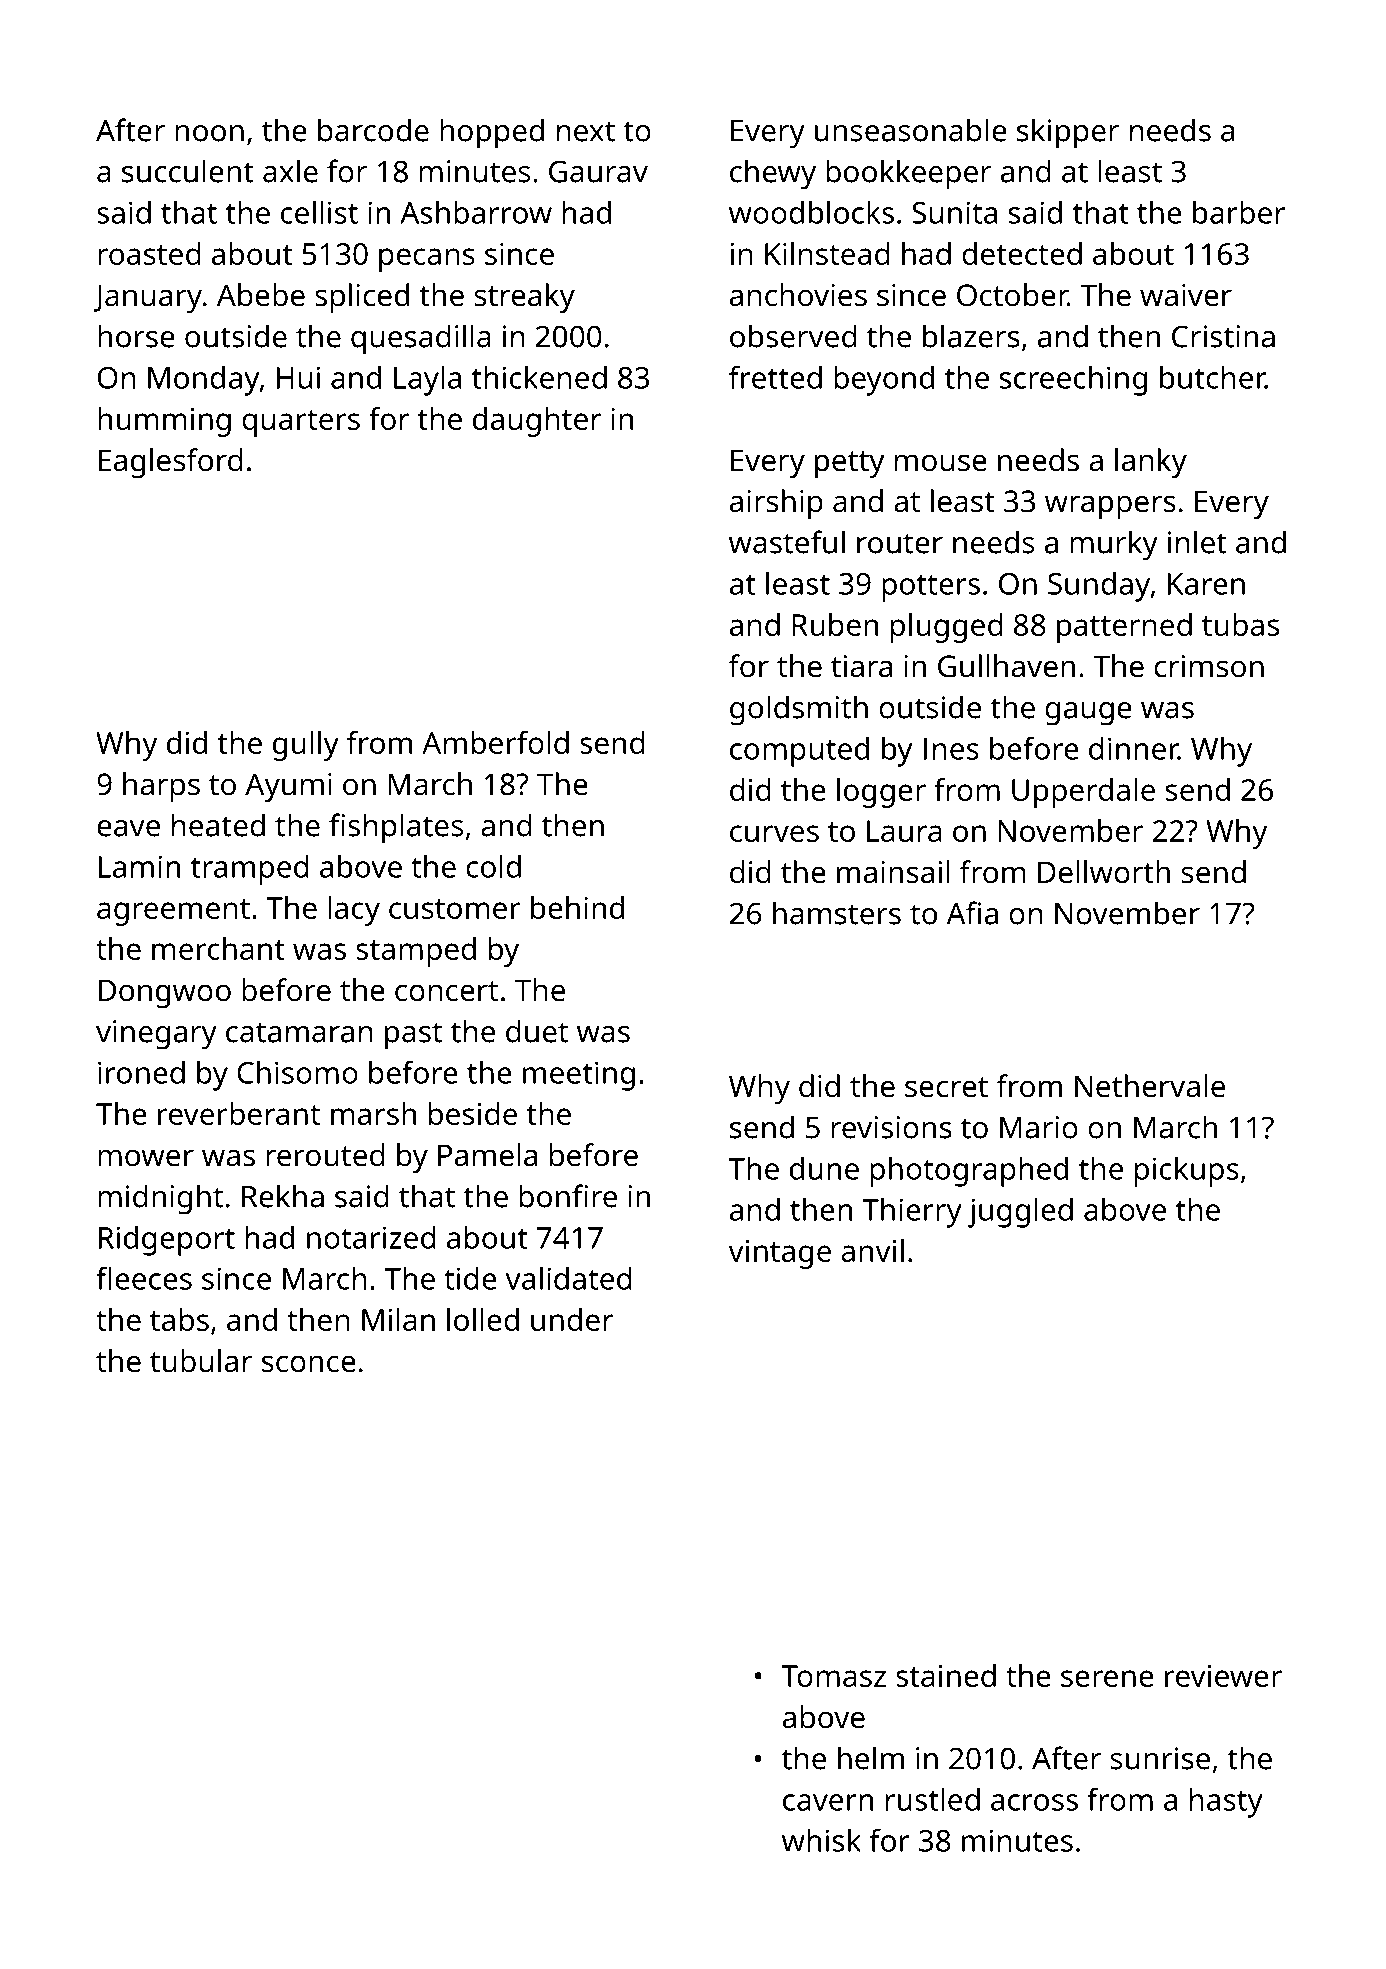  What do you see at coordinates (821, 1840) in the screenshot?
I see `whisk` at bounding box center [821, 1840].
